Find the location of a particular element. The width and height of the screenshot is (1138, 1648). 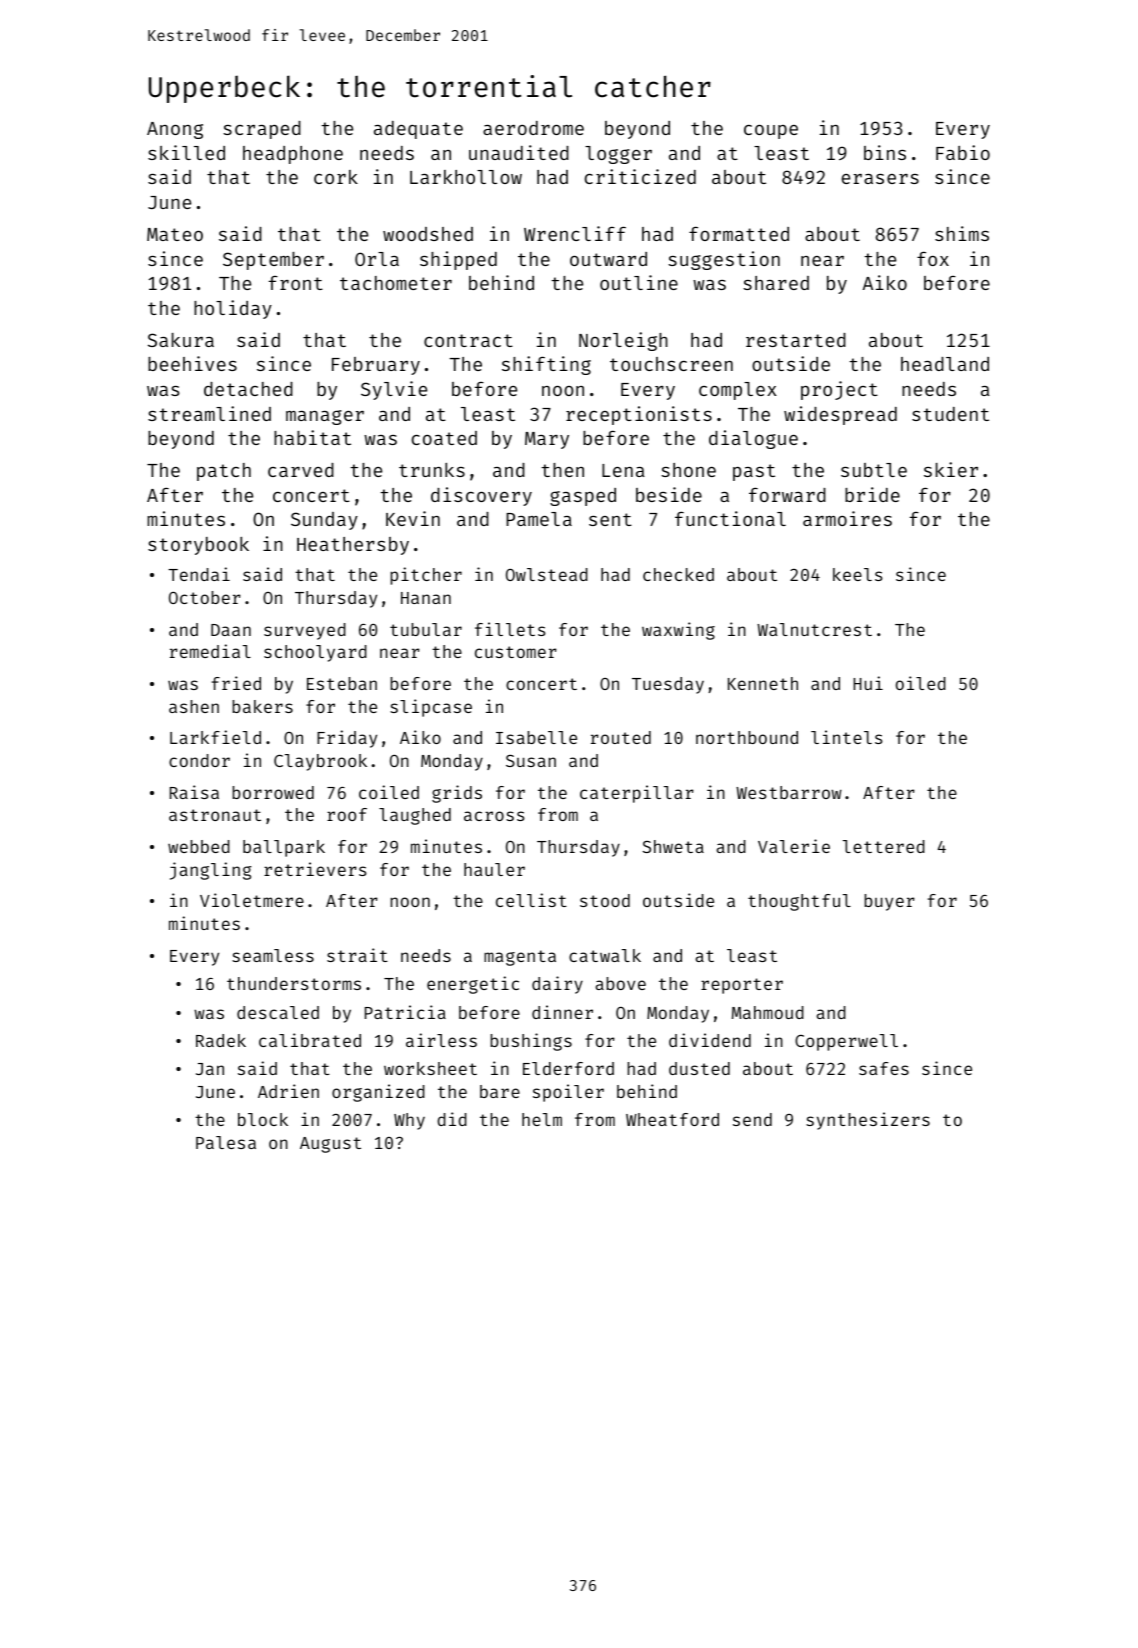

Raisa is located at coordinates (194, 792).
